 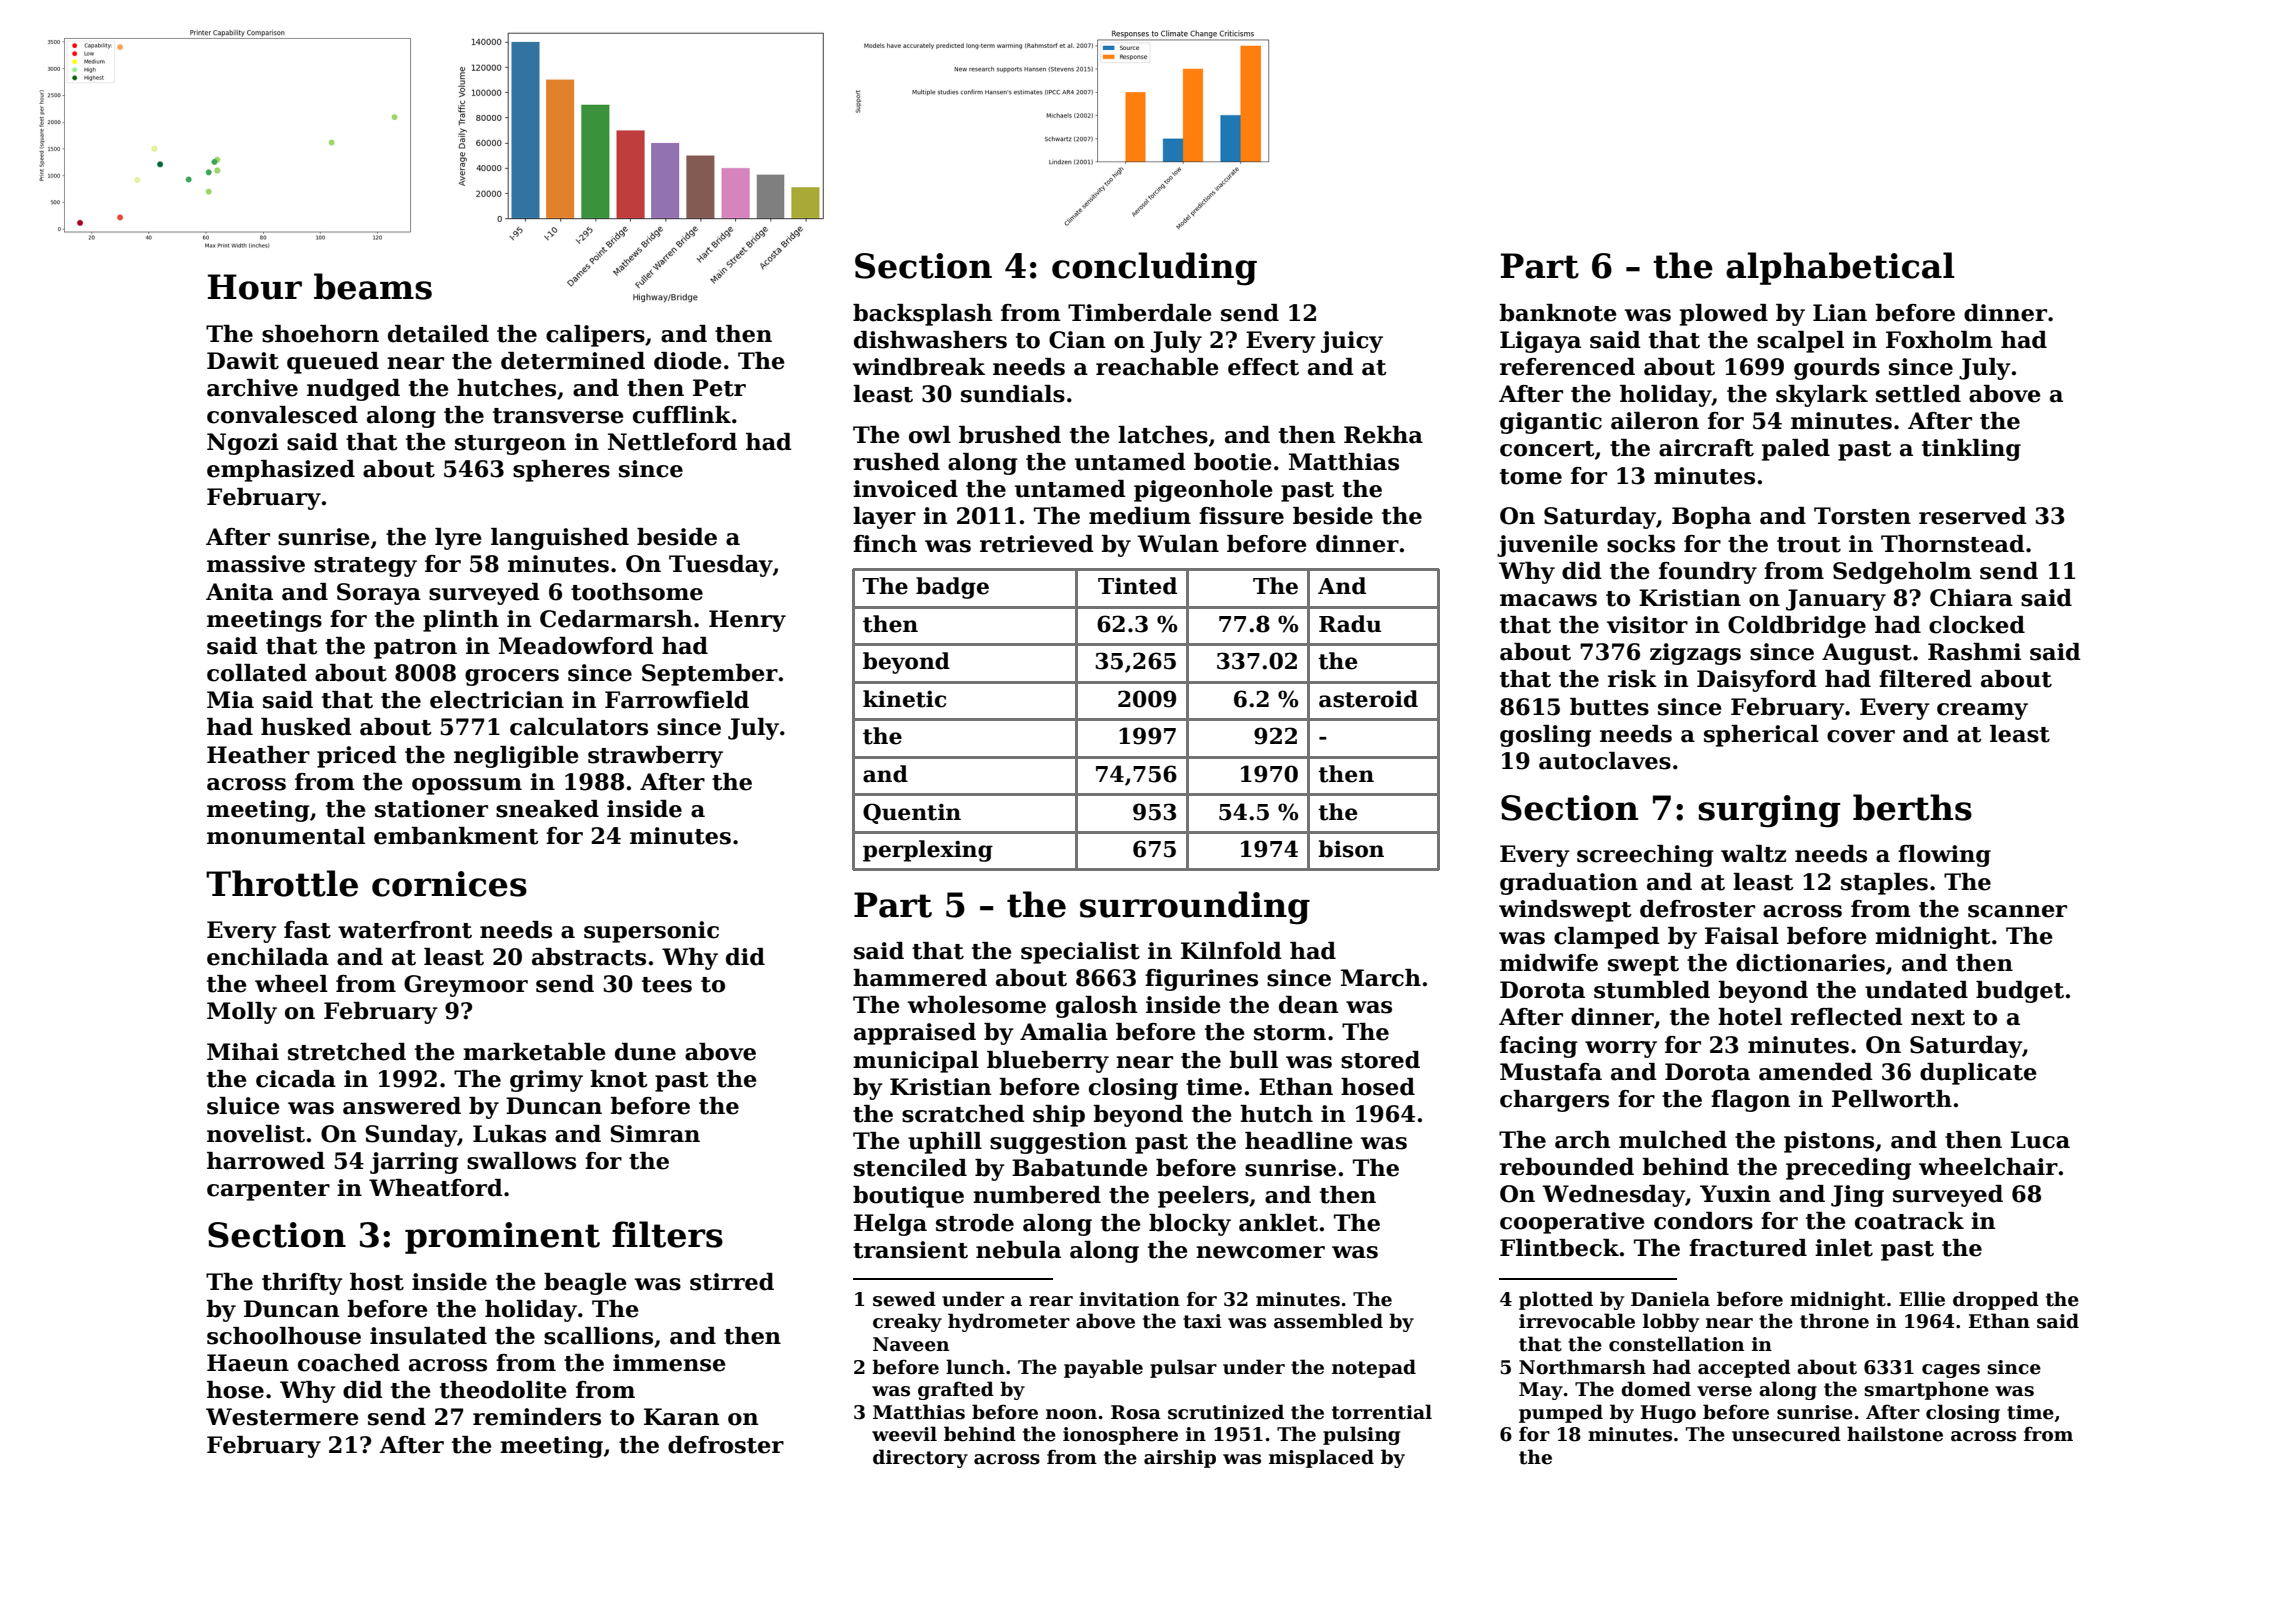 What do you see at coordinates (1706, 448) in the screenshot?
I see `aircraft` at bounding box center [1706, 448].
